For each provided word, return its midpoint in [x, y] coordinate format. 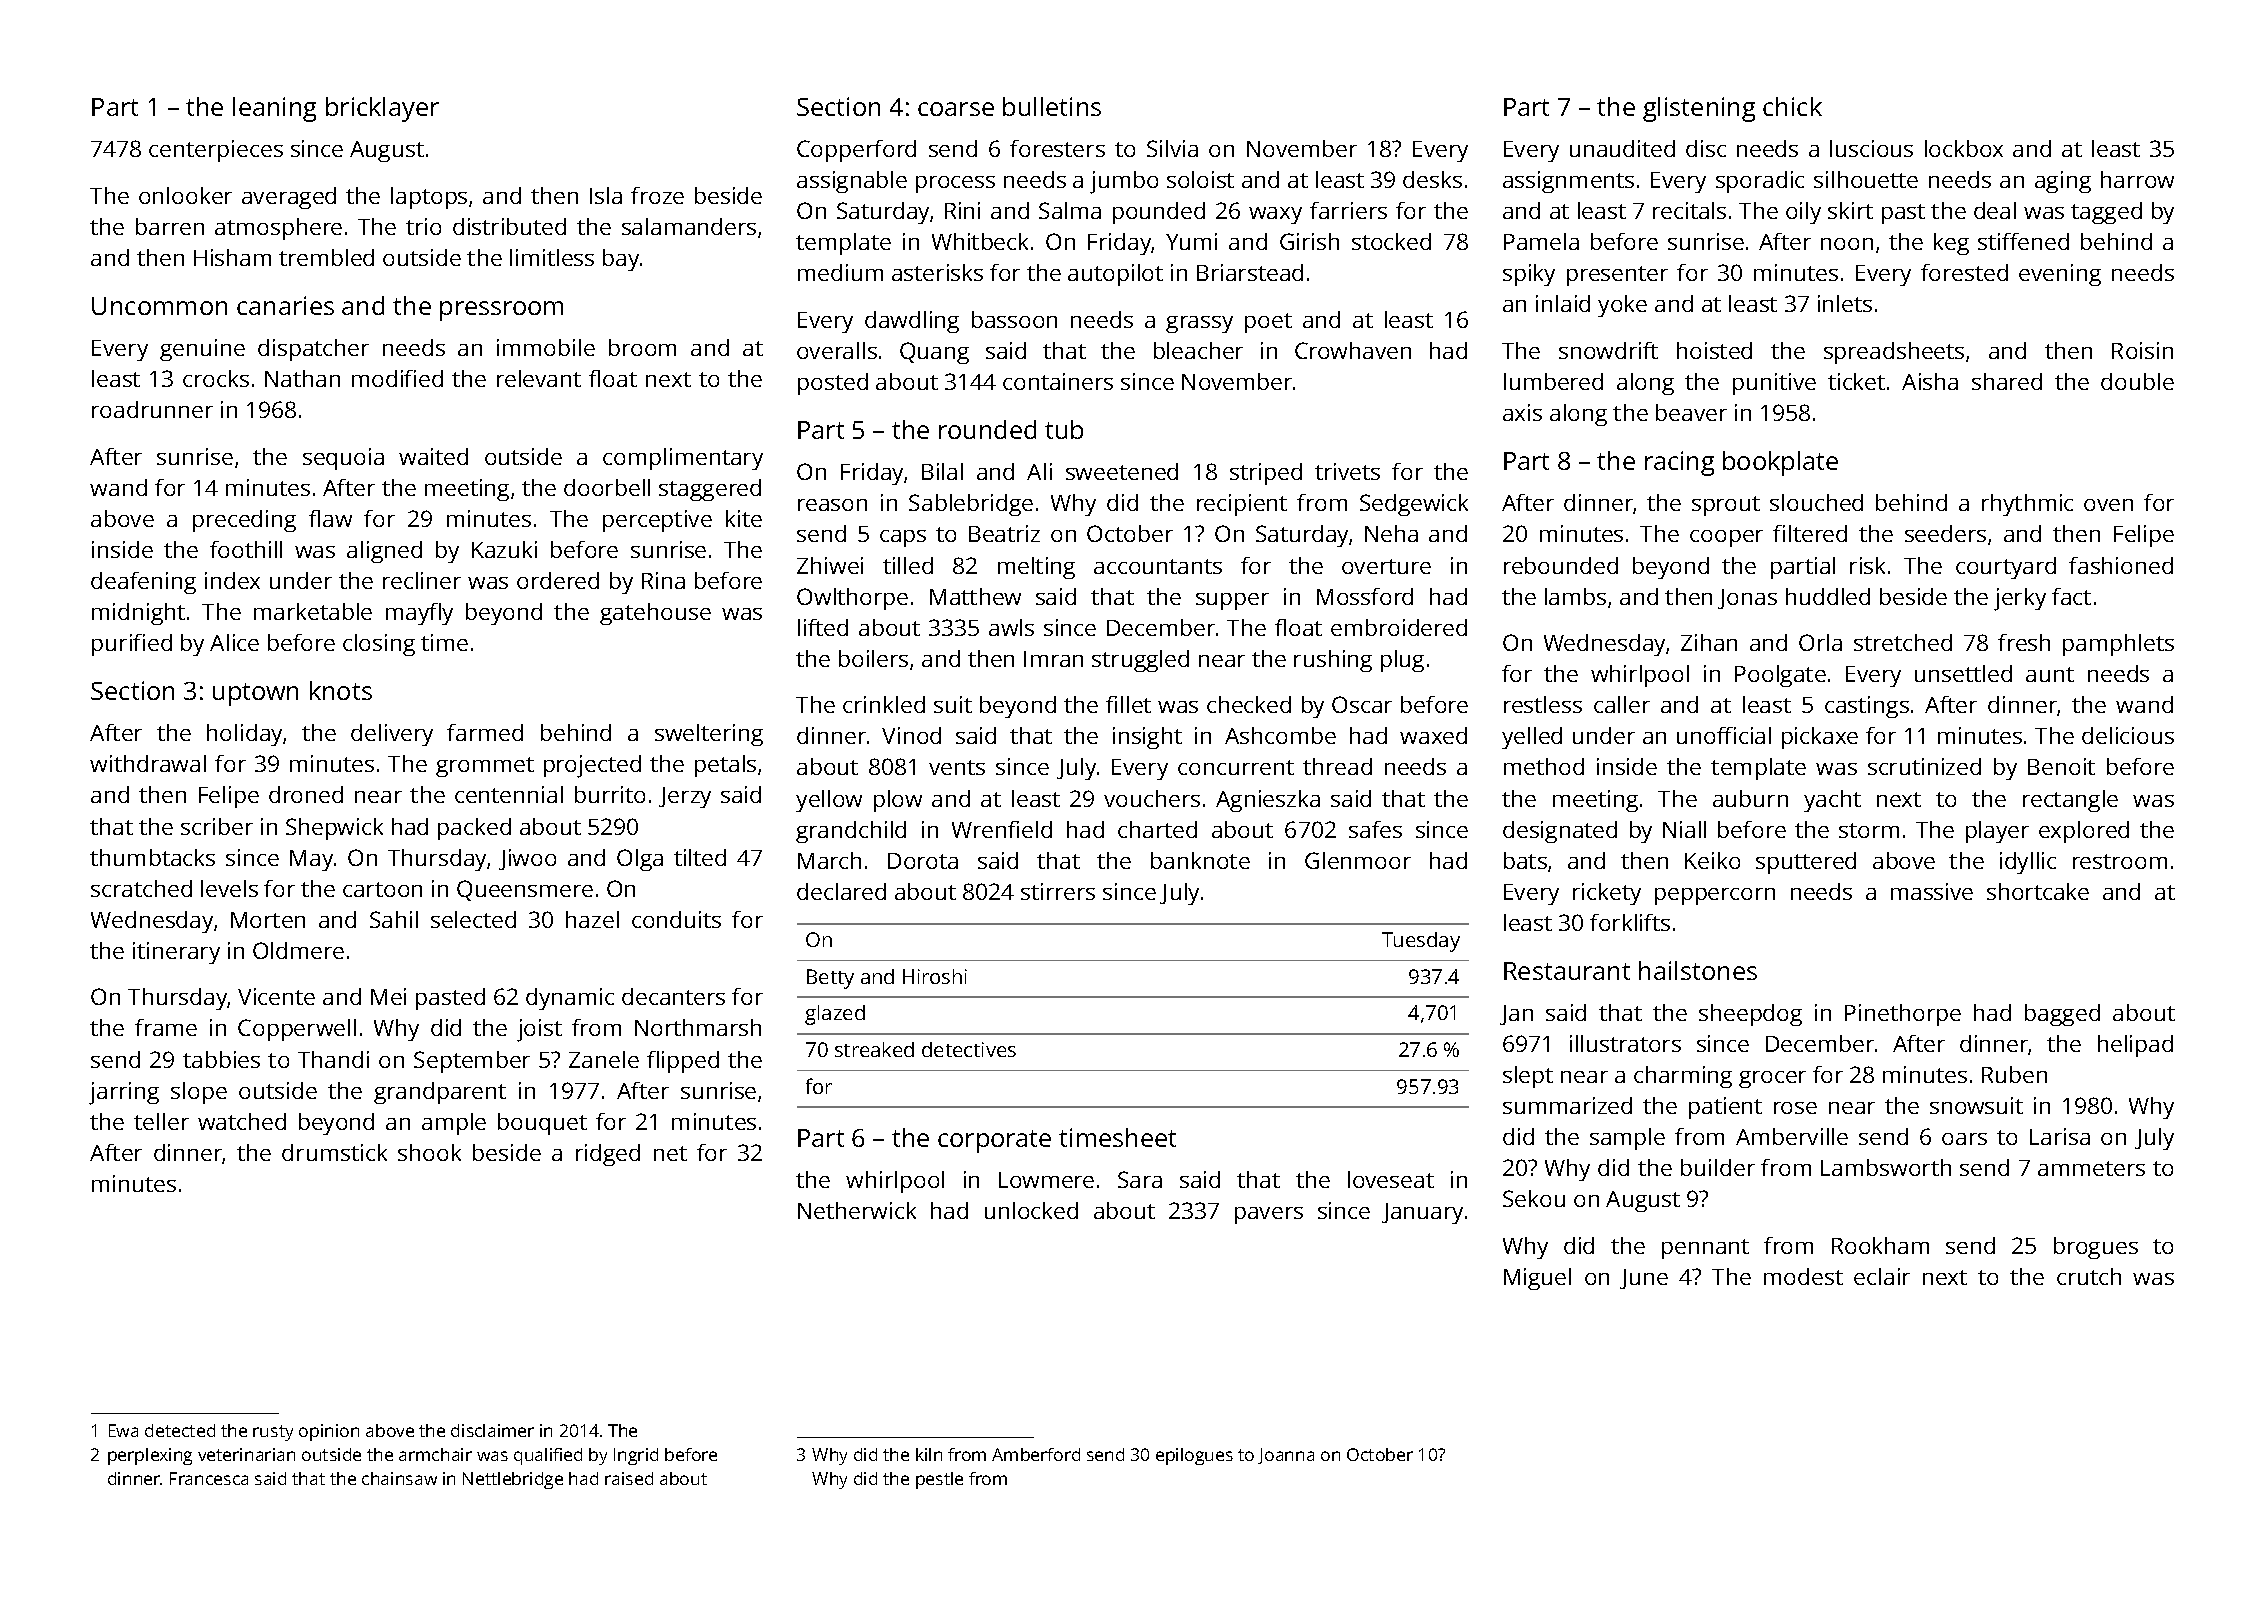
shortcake [2038, 891]
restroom [2120, 861]
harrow [2137, 179]
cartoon [382, 889]
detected [180, 1430]
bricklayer [382, 109]
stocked [1391, 241]
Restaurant [1567, 971]
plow [898, 801]
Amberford [1036, 1454]
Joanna [1286, 1456]
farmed [485, 732]
